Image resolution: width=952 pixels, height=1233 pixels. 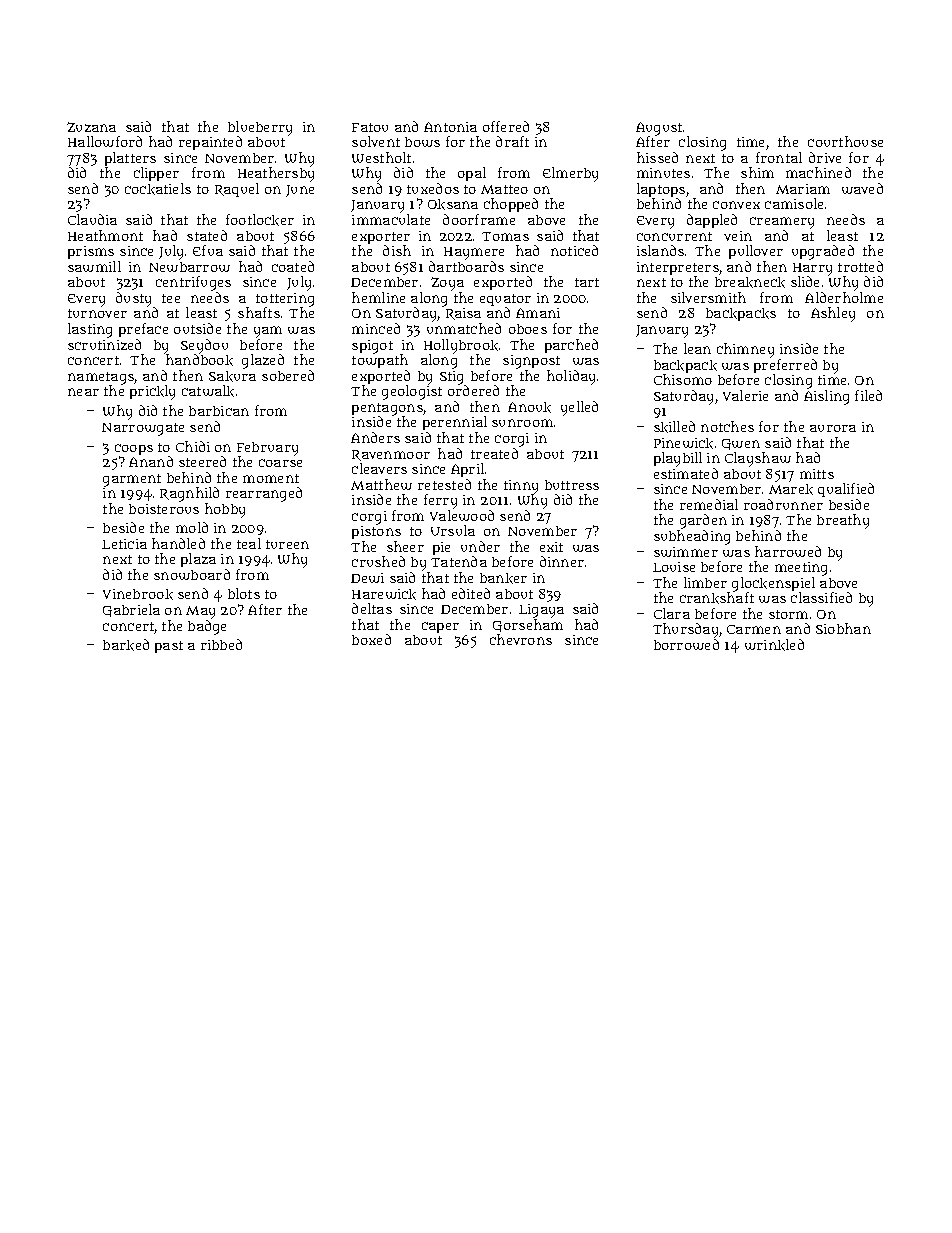 What do you see at coordinates (126, 645) in the screenshot?
I see `barked` at bounding box center [126, 645].
